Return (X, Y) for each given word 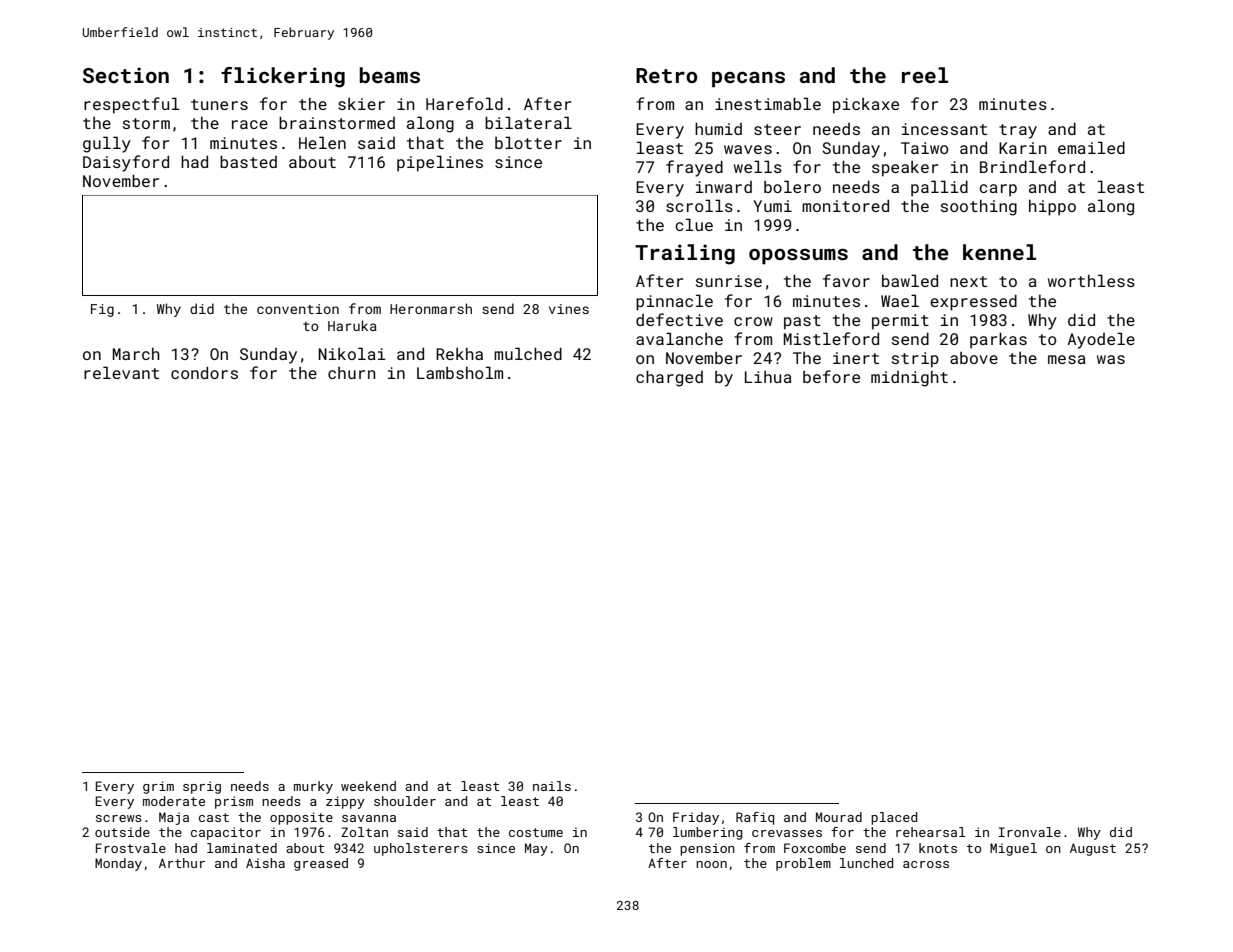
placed (894, 818)
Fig (102, 310)
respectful (132, 105)
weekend (368, 786)
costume (536, 832)
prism (234, 802)
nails (552, 786)
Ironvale (1029, 832)
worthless (1091, 280)
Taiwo (924, 148)
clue (694, 224)
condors (204, 372)
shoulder (405, 801)
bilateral (528, 122)
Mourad (839, 817)
